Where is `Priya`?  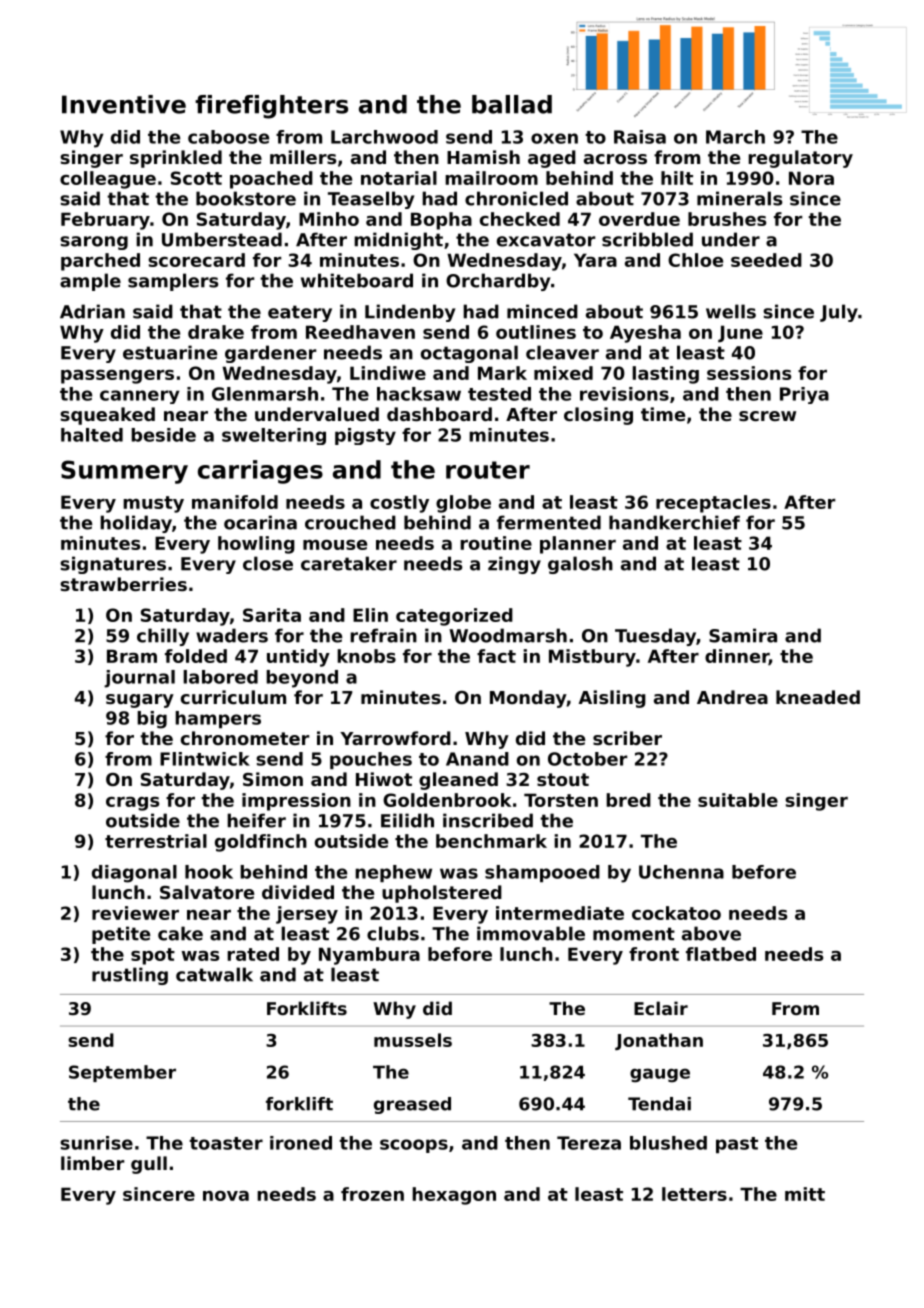 Priya is located at coordinates (804, 395).
